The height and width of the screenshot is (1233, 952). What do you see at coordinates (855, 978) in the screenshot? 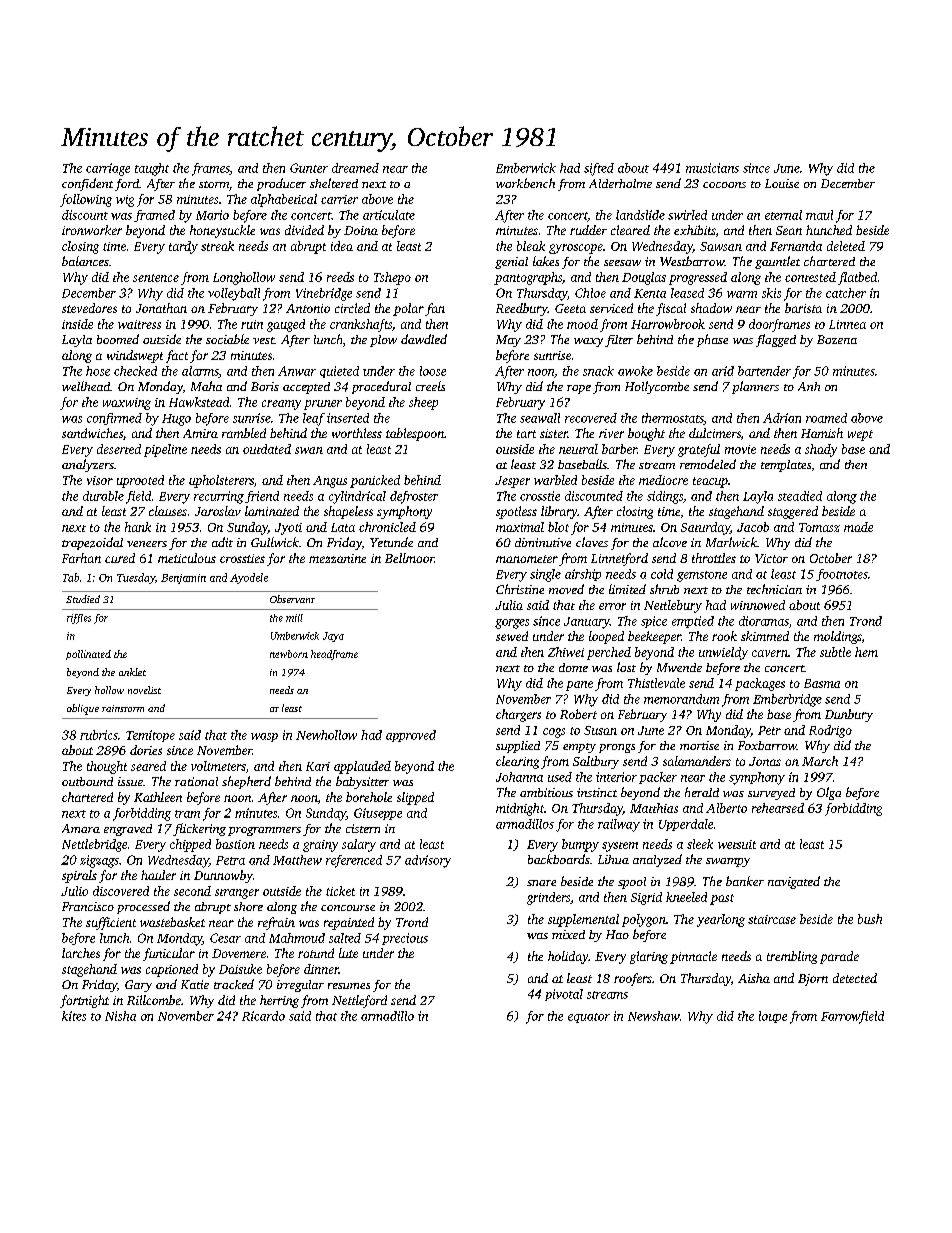
I see `detected` at bounding box center [855, 978].
